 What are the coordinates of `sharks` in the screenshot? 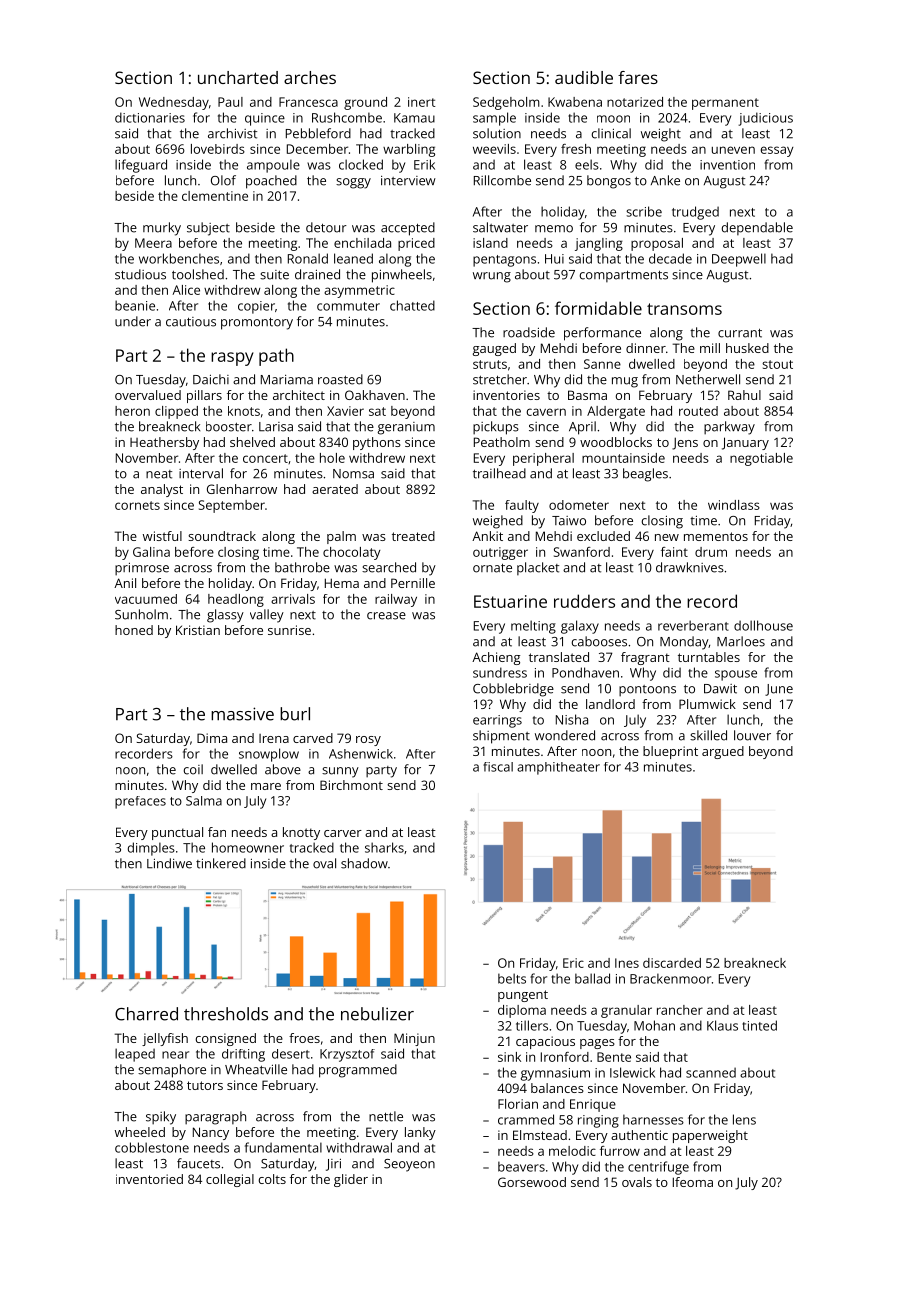 It's located at (384, 847).
